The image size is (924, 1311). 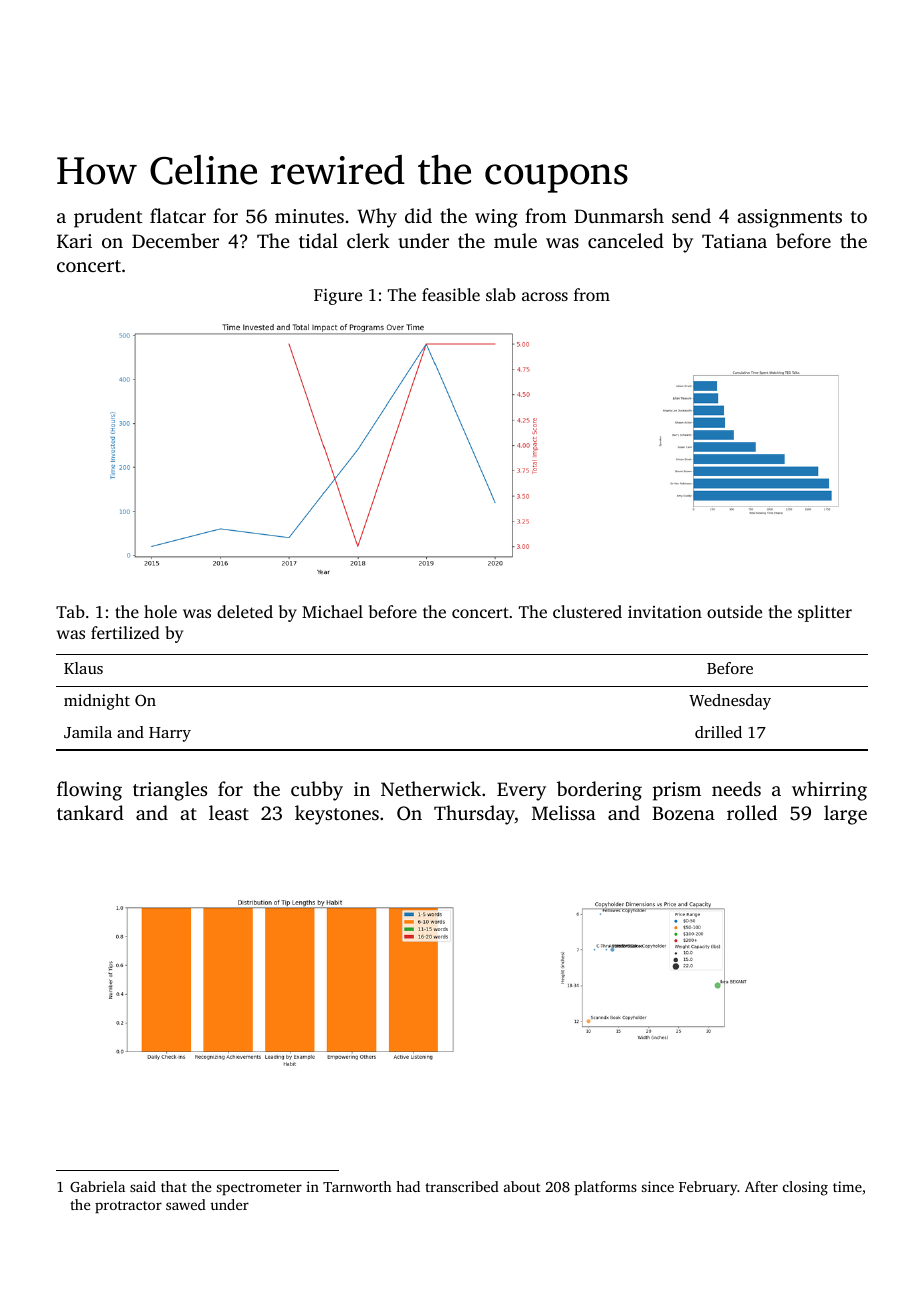 What do you see at coordinates (332, 611) in the page?
I see `Michael` at bounding box center [332, 611].
